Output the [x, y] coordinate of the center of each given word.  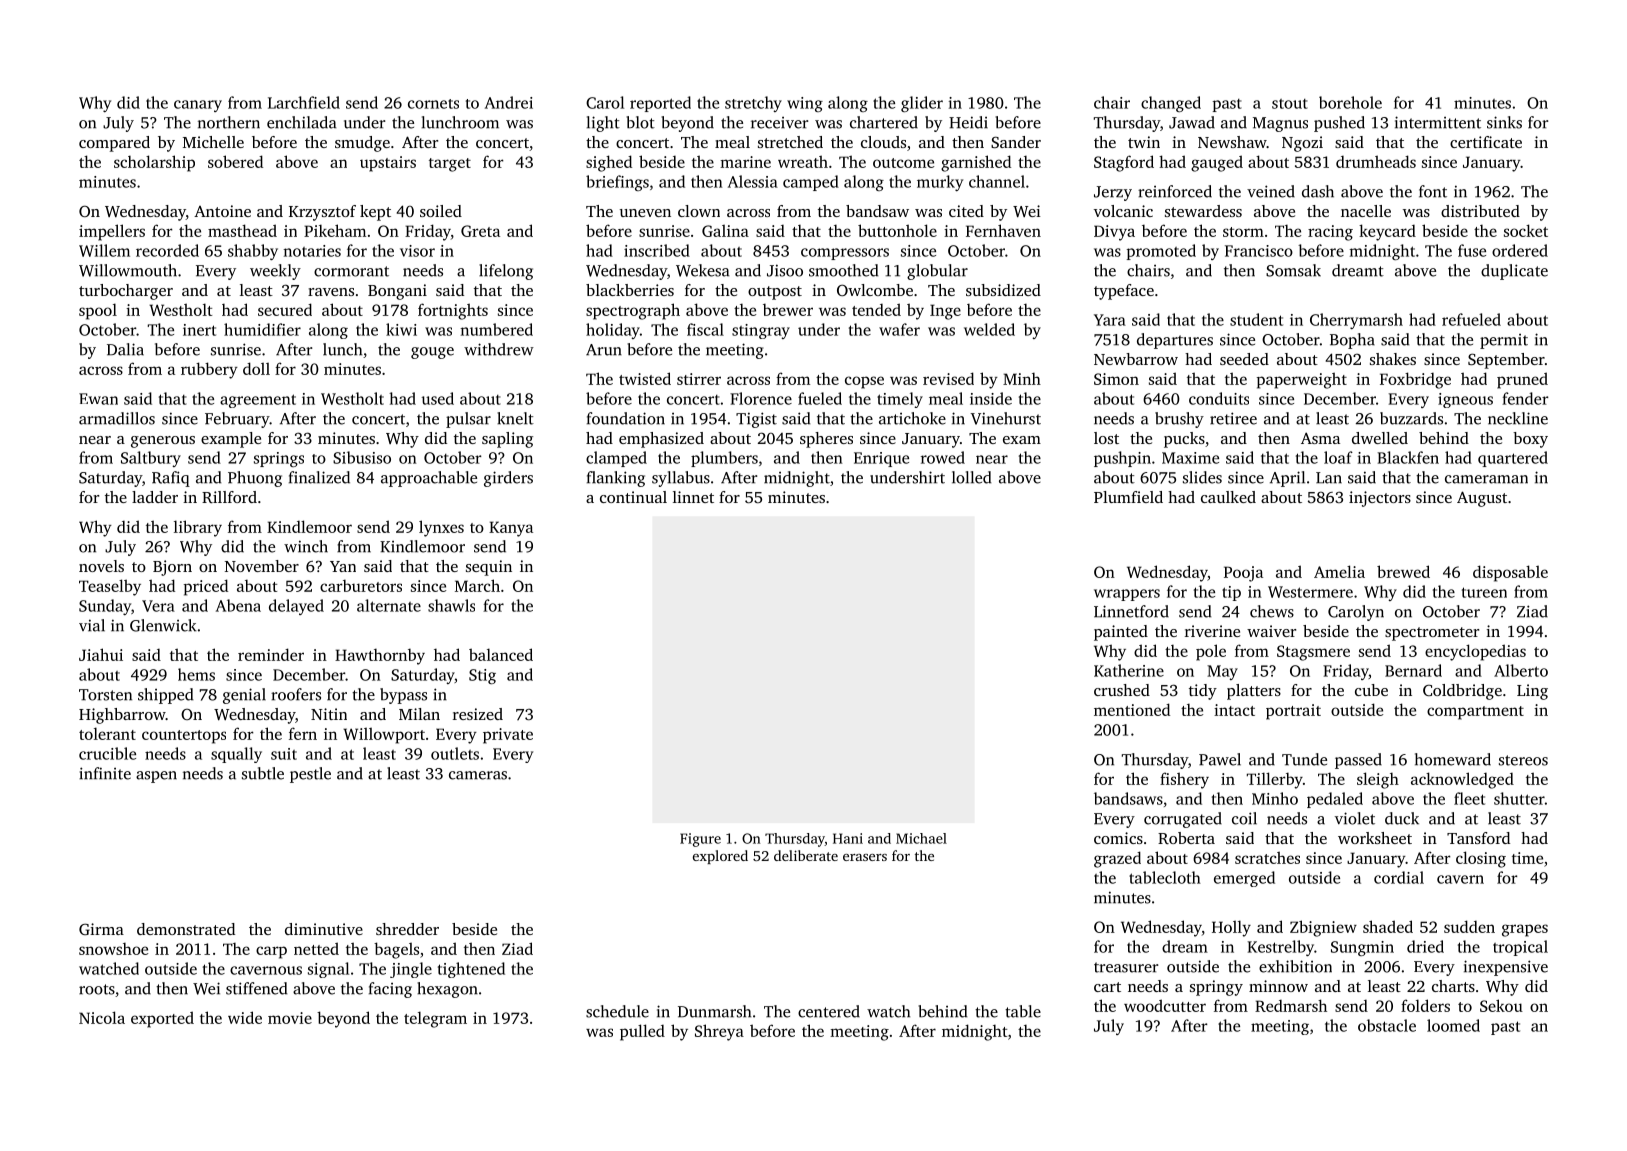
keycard [1387, 232]
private [508, 736]
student [1256, 319]
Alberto [1521, 670]
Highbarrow [122, 716]
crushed [1122, 690]
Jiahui [101, 654]
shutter [1519, 798]
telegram [435, 1019]
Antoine [222, 211]
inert [199, 330]
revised [948, 378]
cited [966, 211]
